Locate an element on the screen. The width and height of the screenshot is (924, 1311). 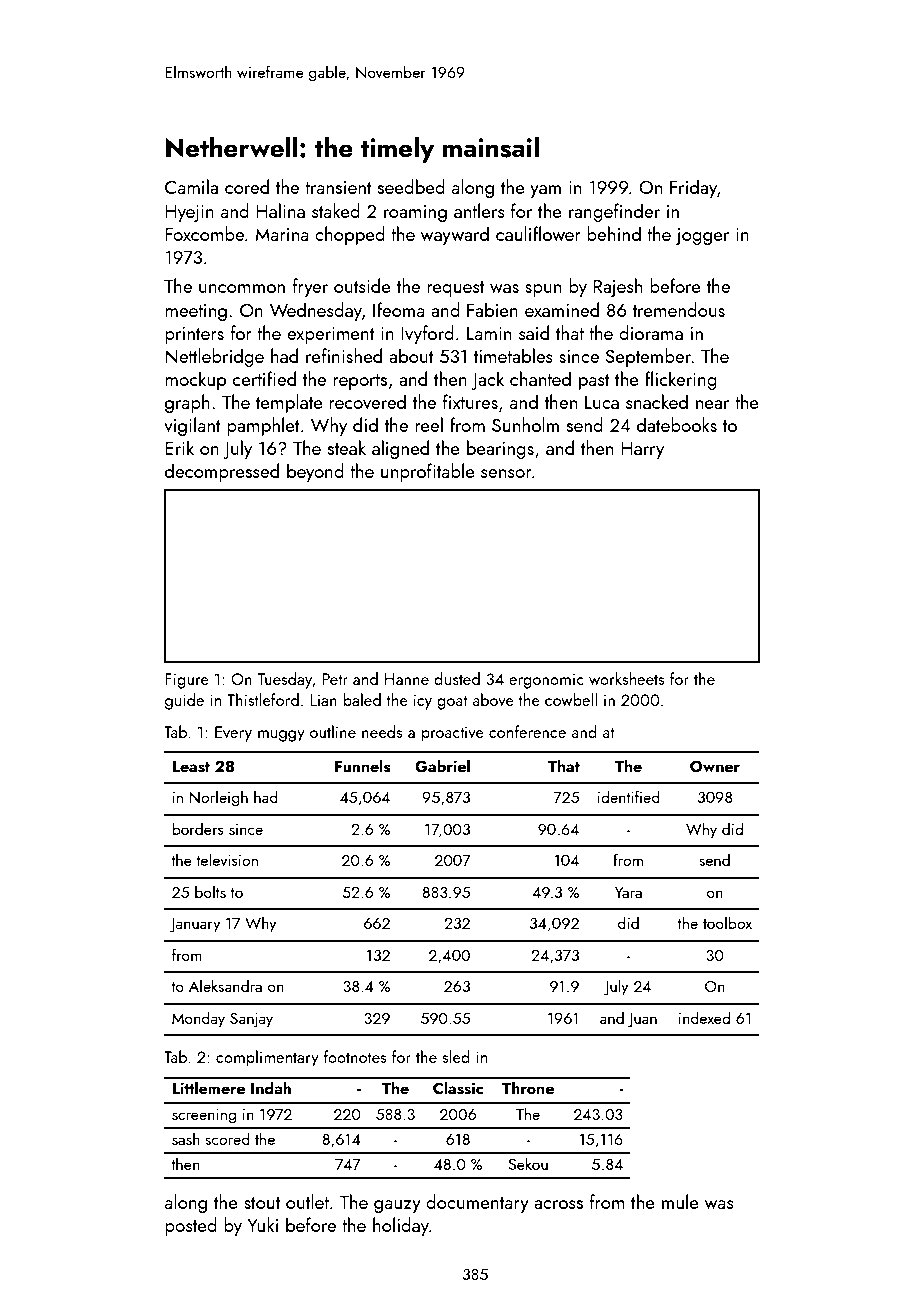
bolts is located at coordinates (210, 891).
